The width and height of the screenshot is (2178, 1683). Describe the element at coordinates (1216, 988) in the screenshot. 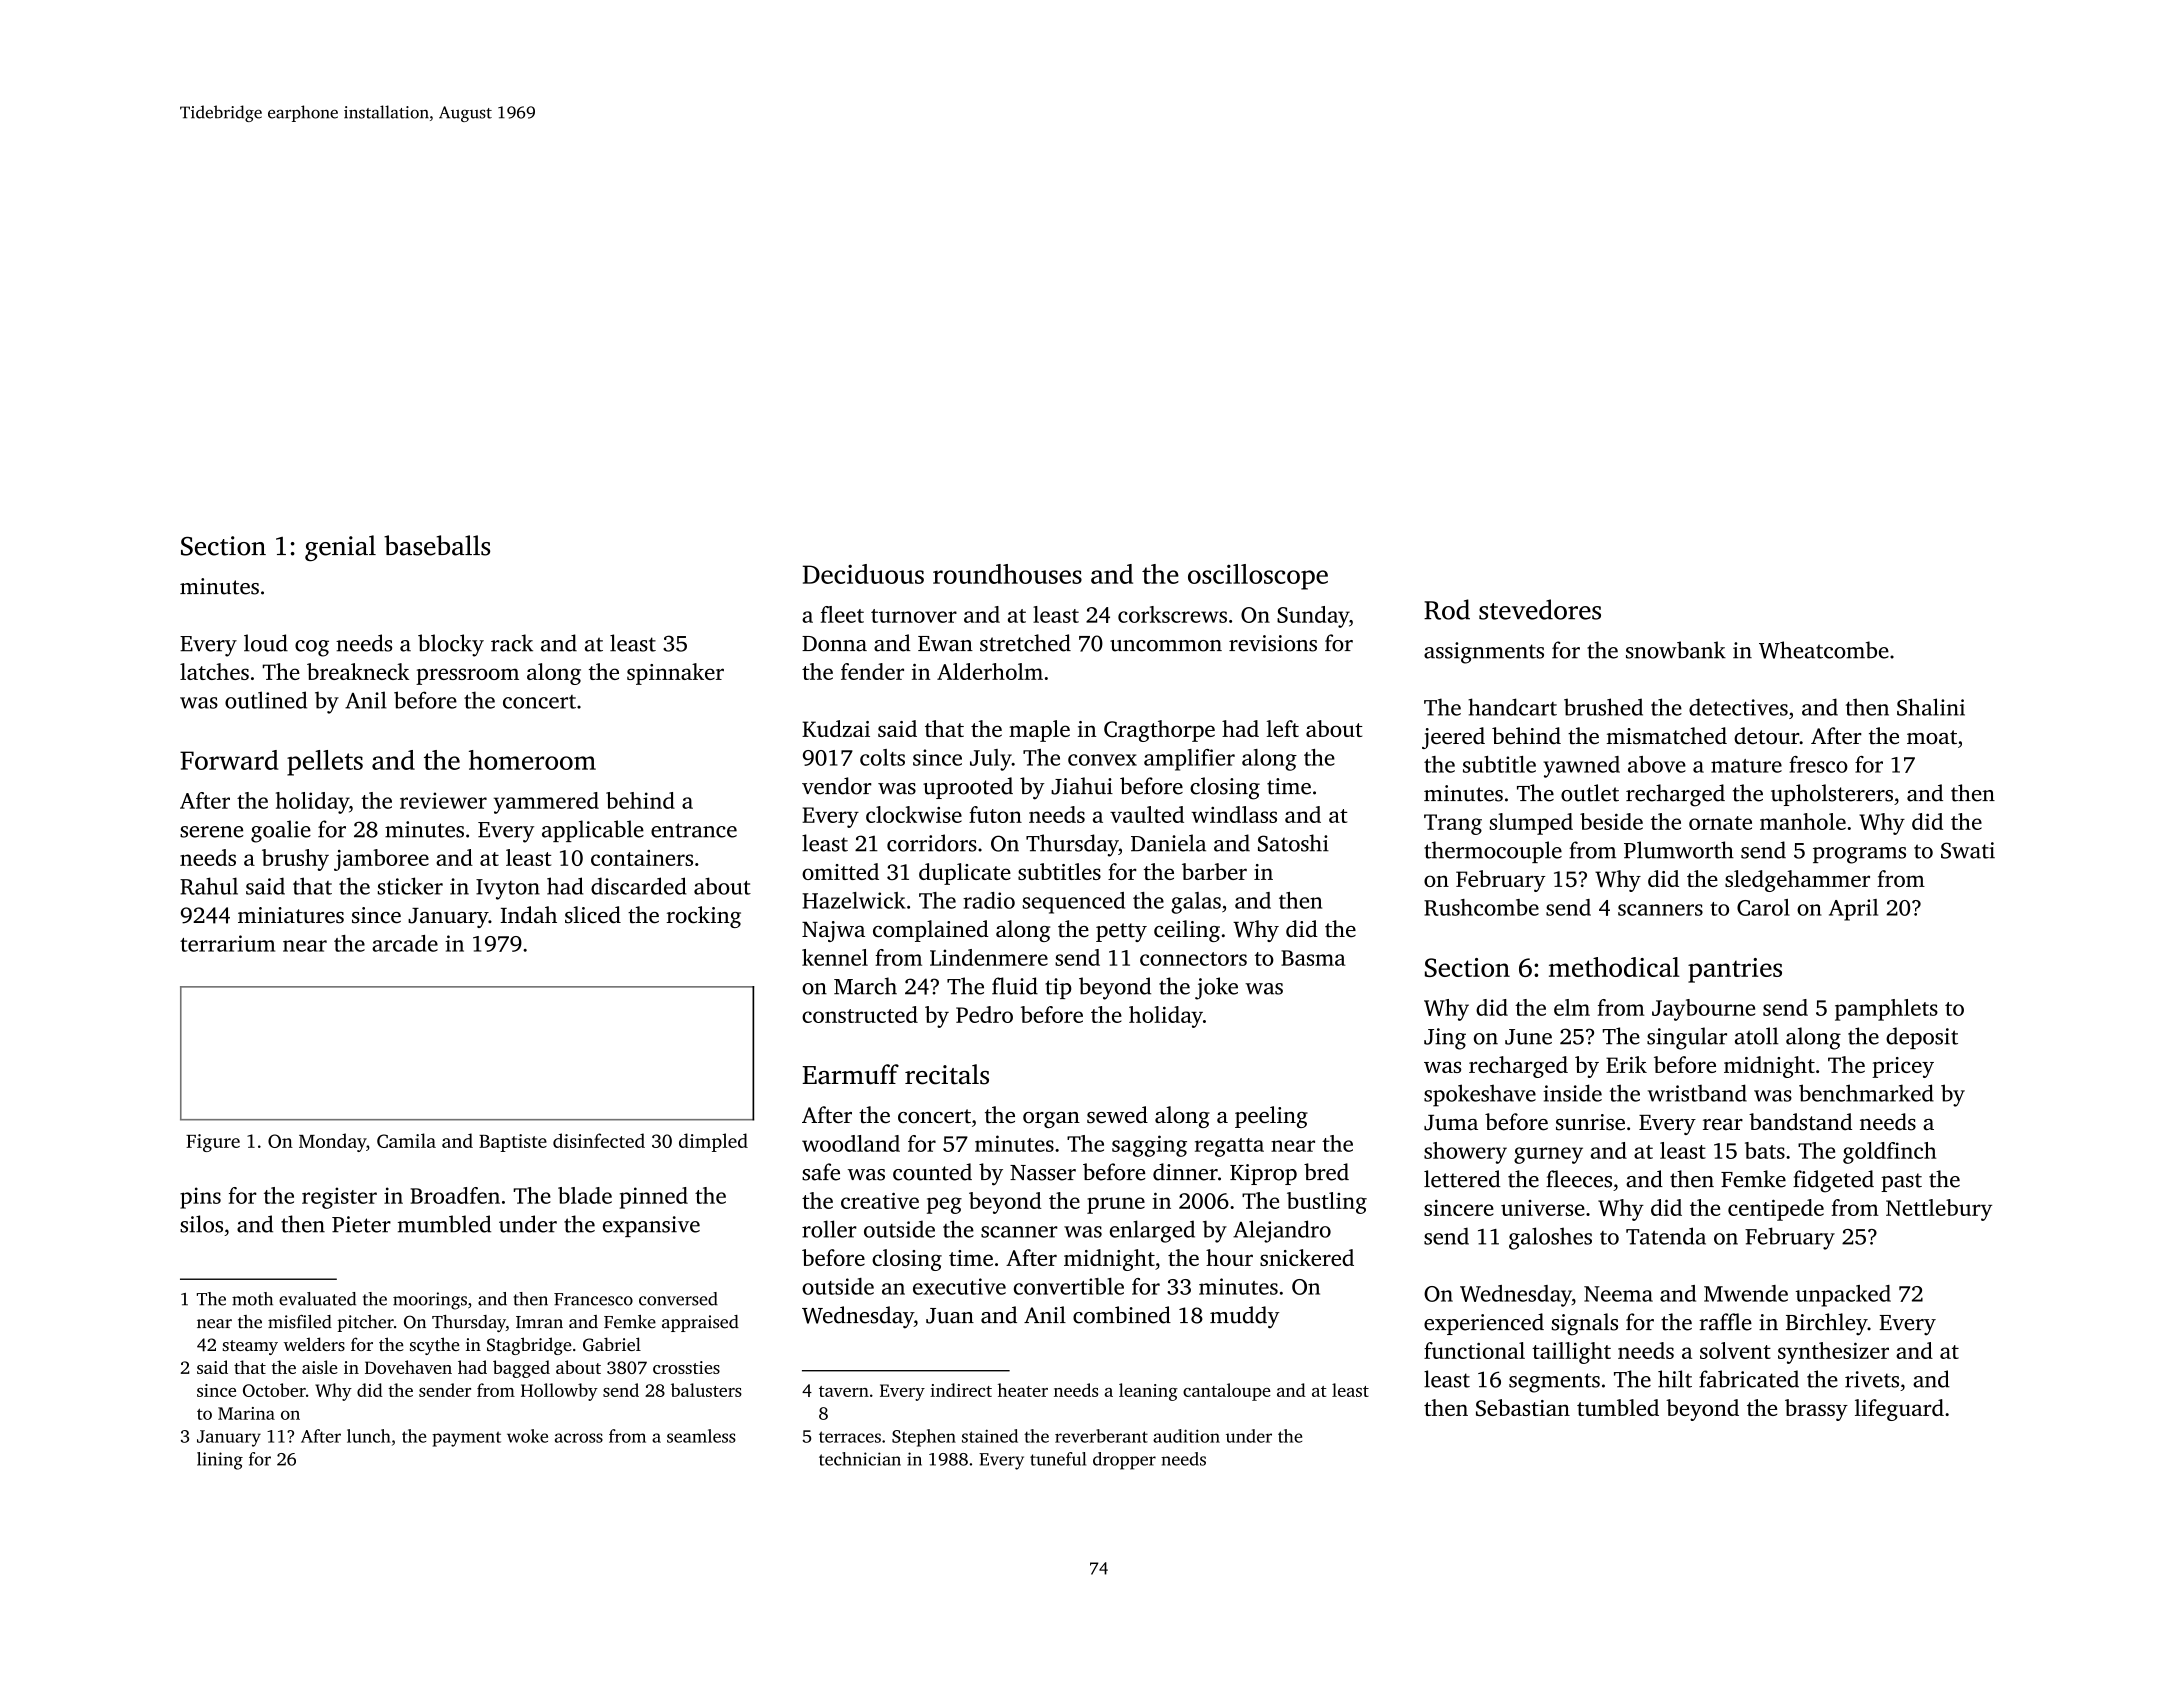

I see `joke` at that location.
